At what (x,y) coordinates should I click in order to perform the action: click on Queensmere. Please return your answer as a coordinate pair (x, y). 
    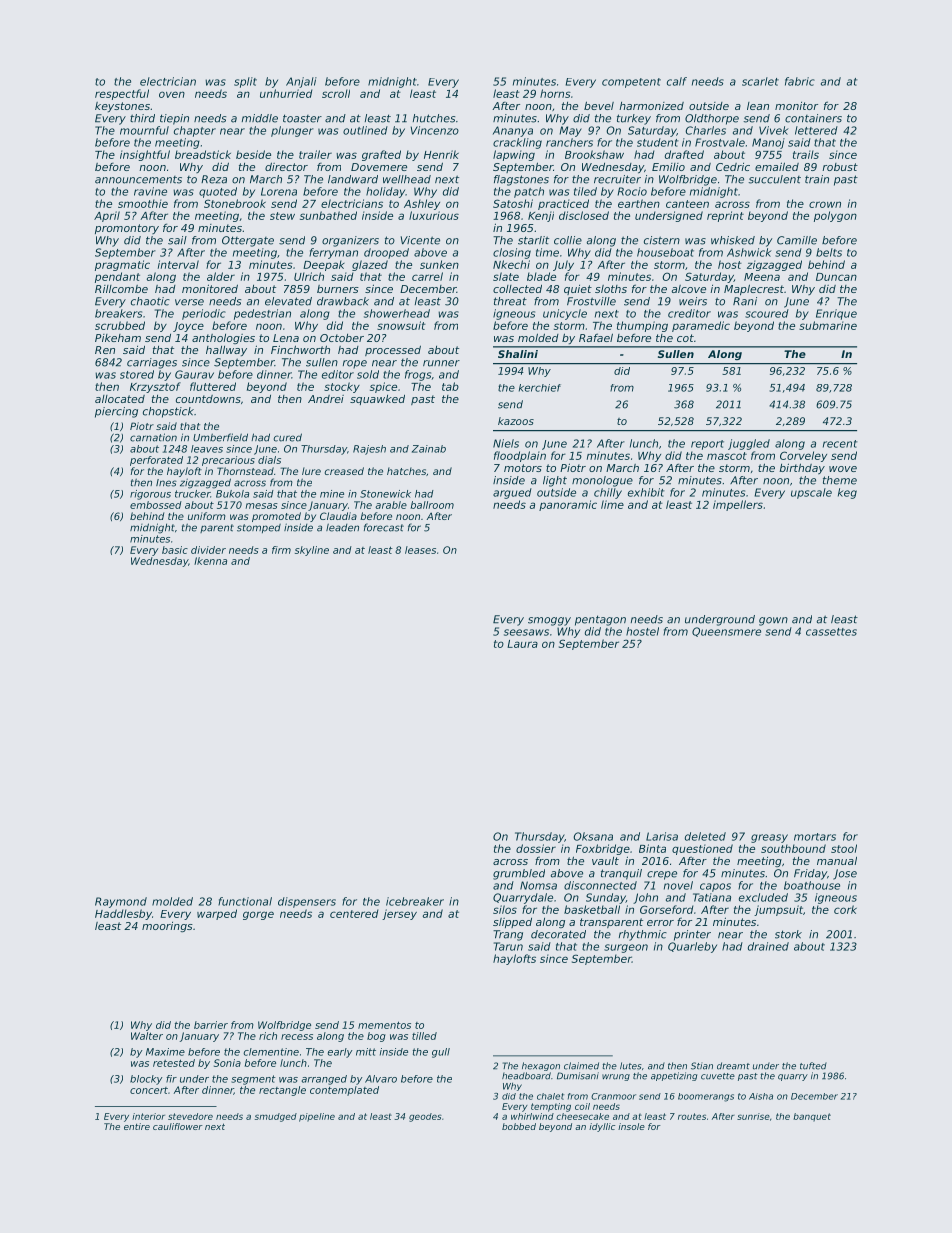
    Looking at the image, I should click on (726, 632).
